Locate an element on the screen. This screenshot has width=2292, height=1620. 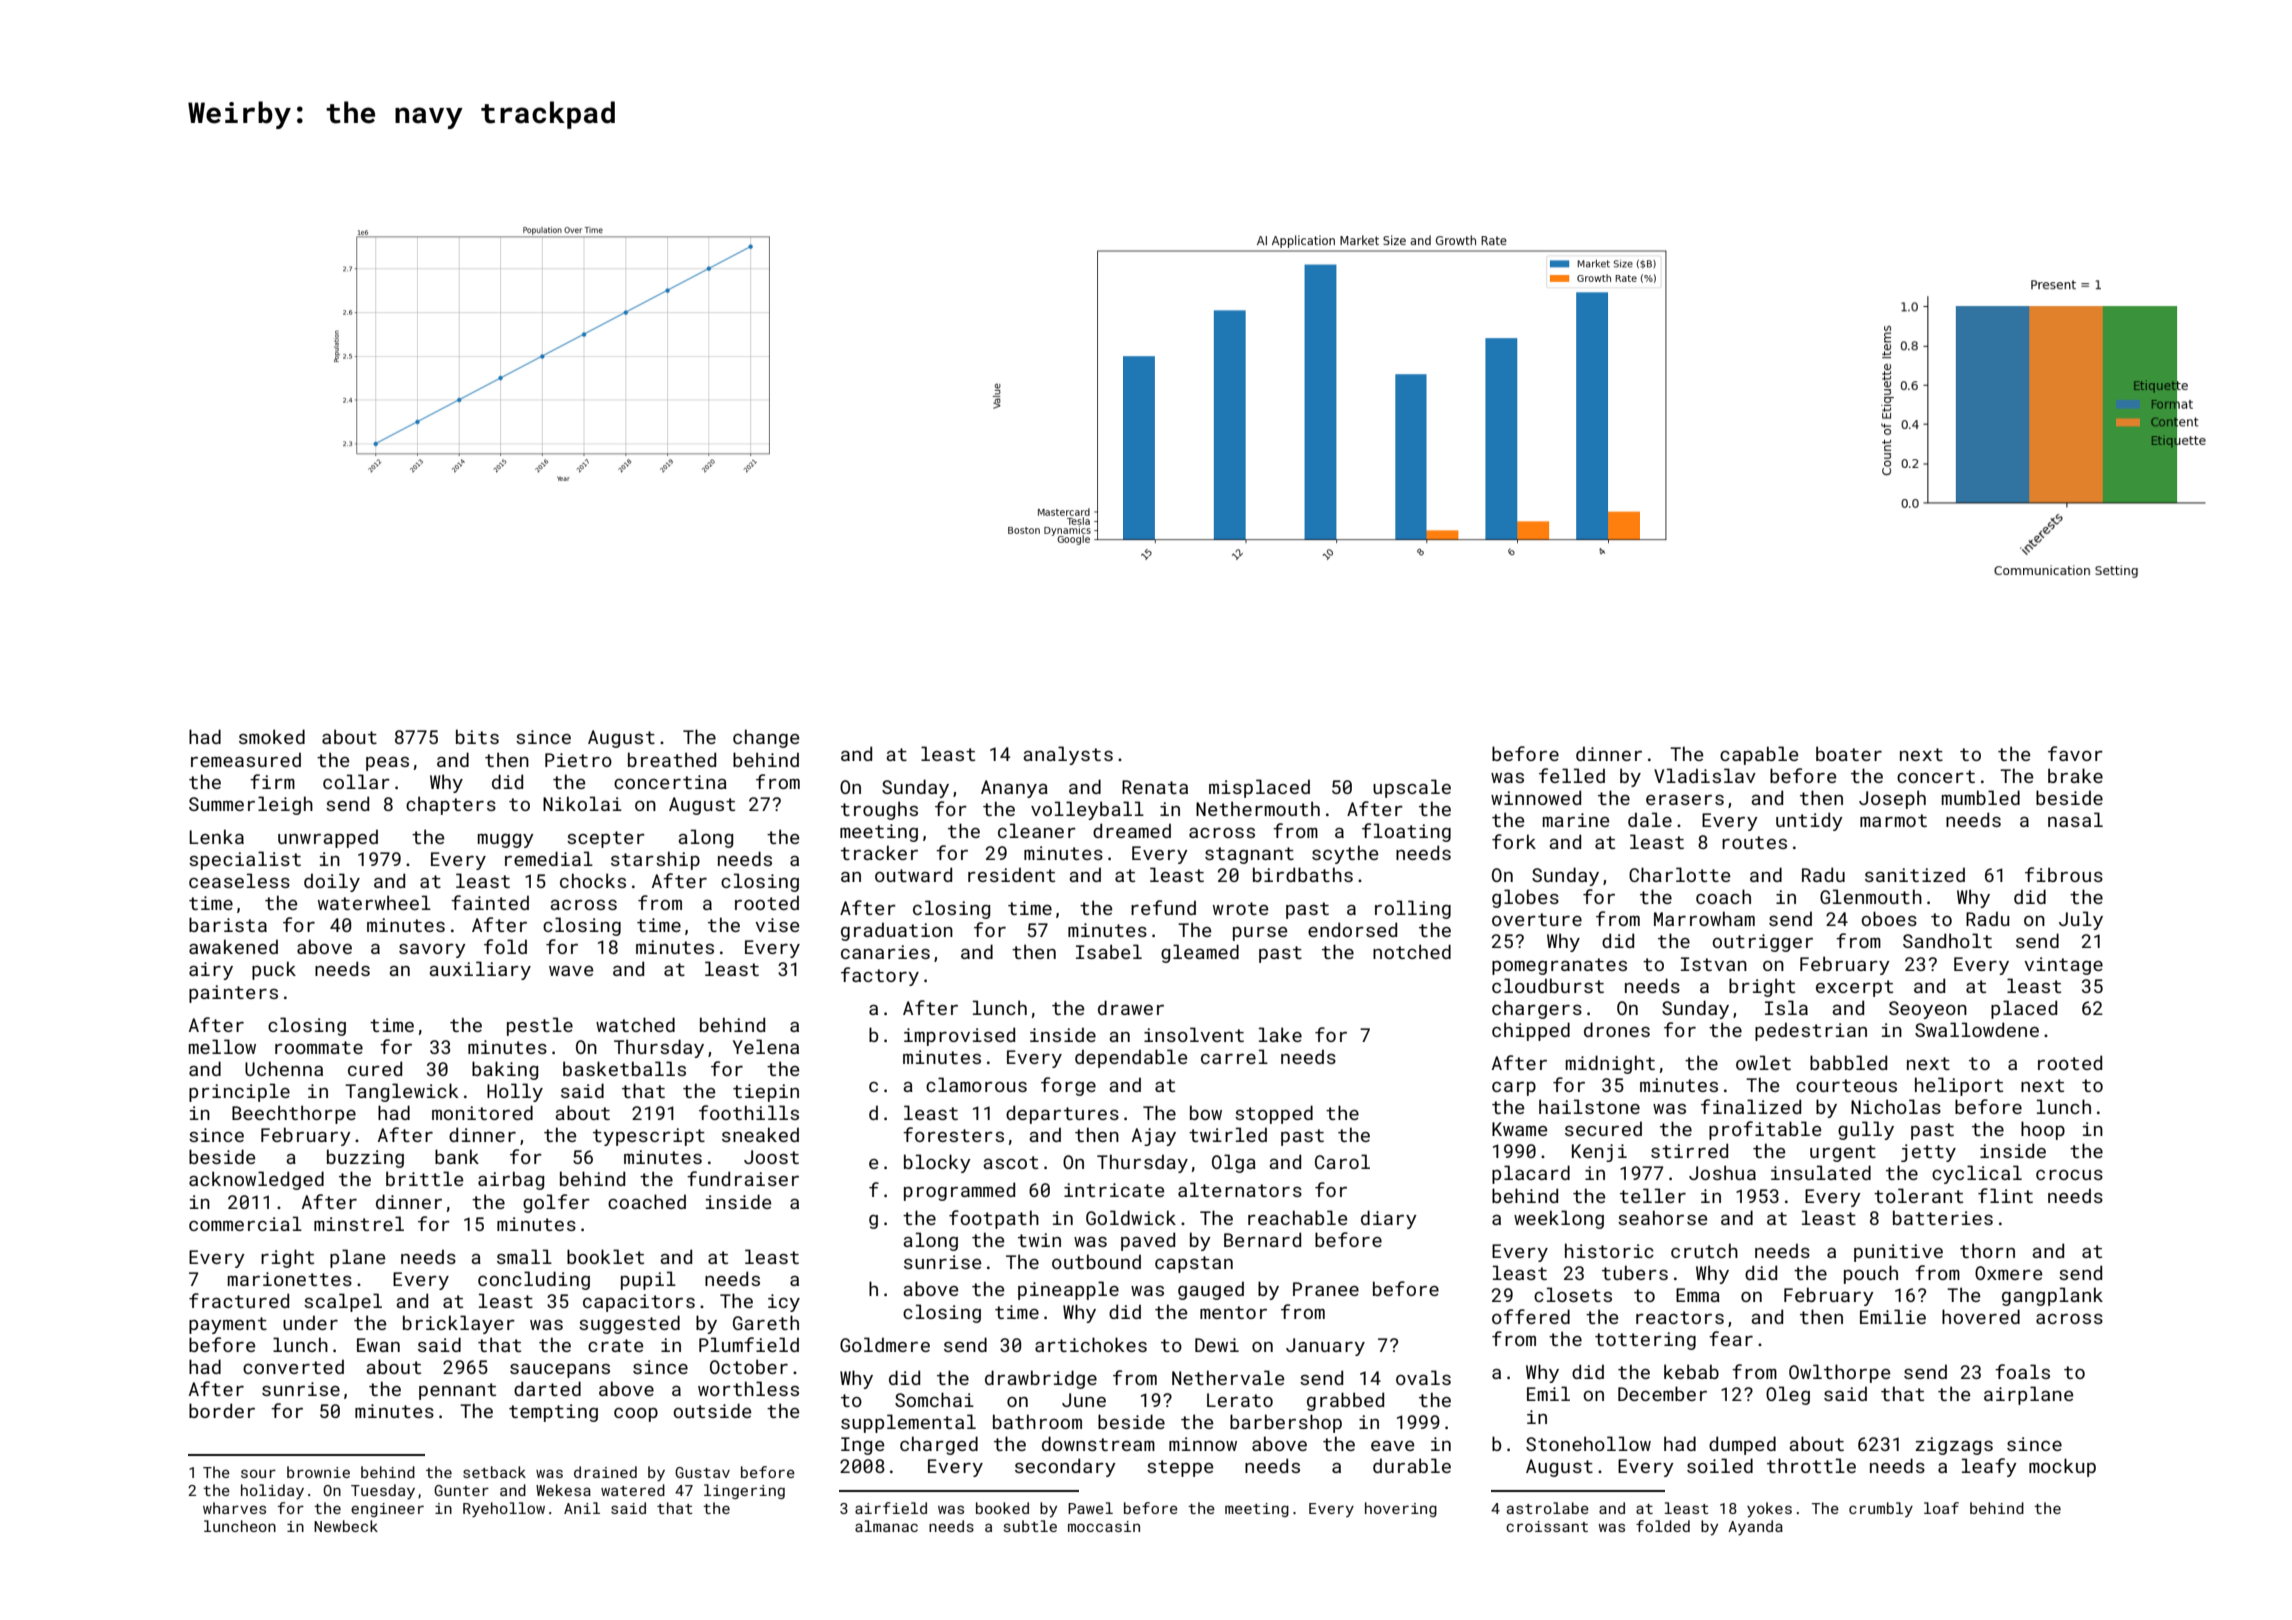
booklet is located at coordinates (605, 1256).
